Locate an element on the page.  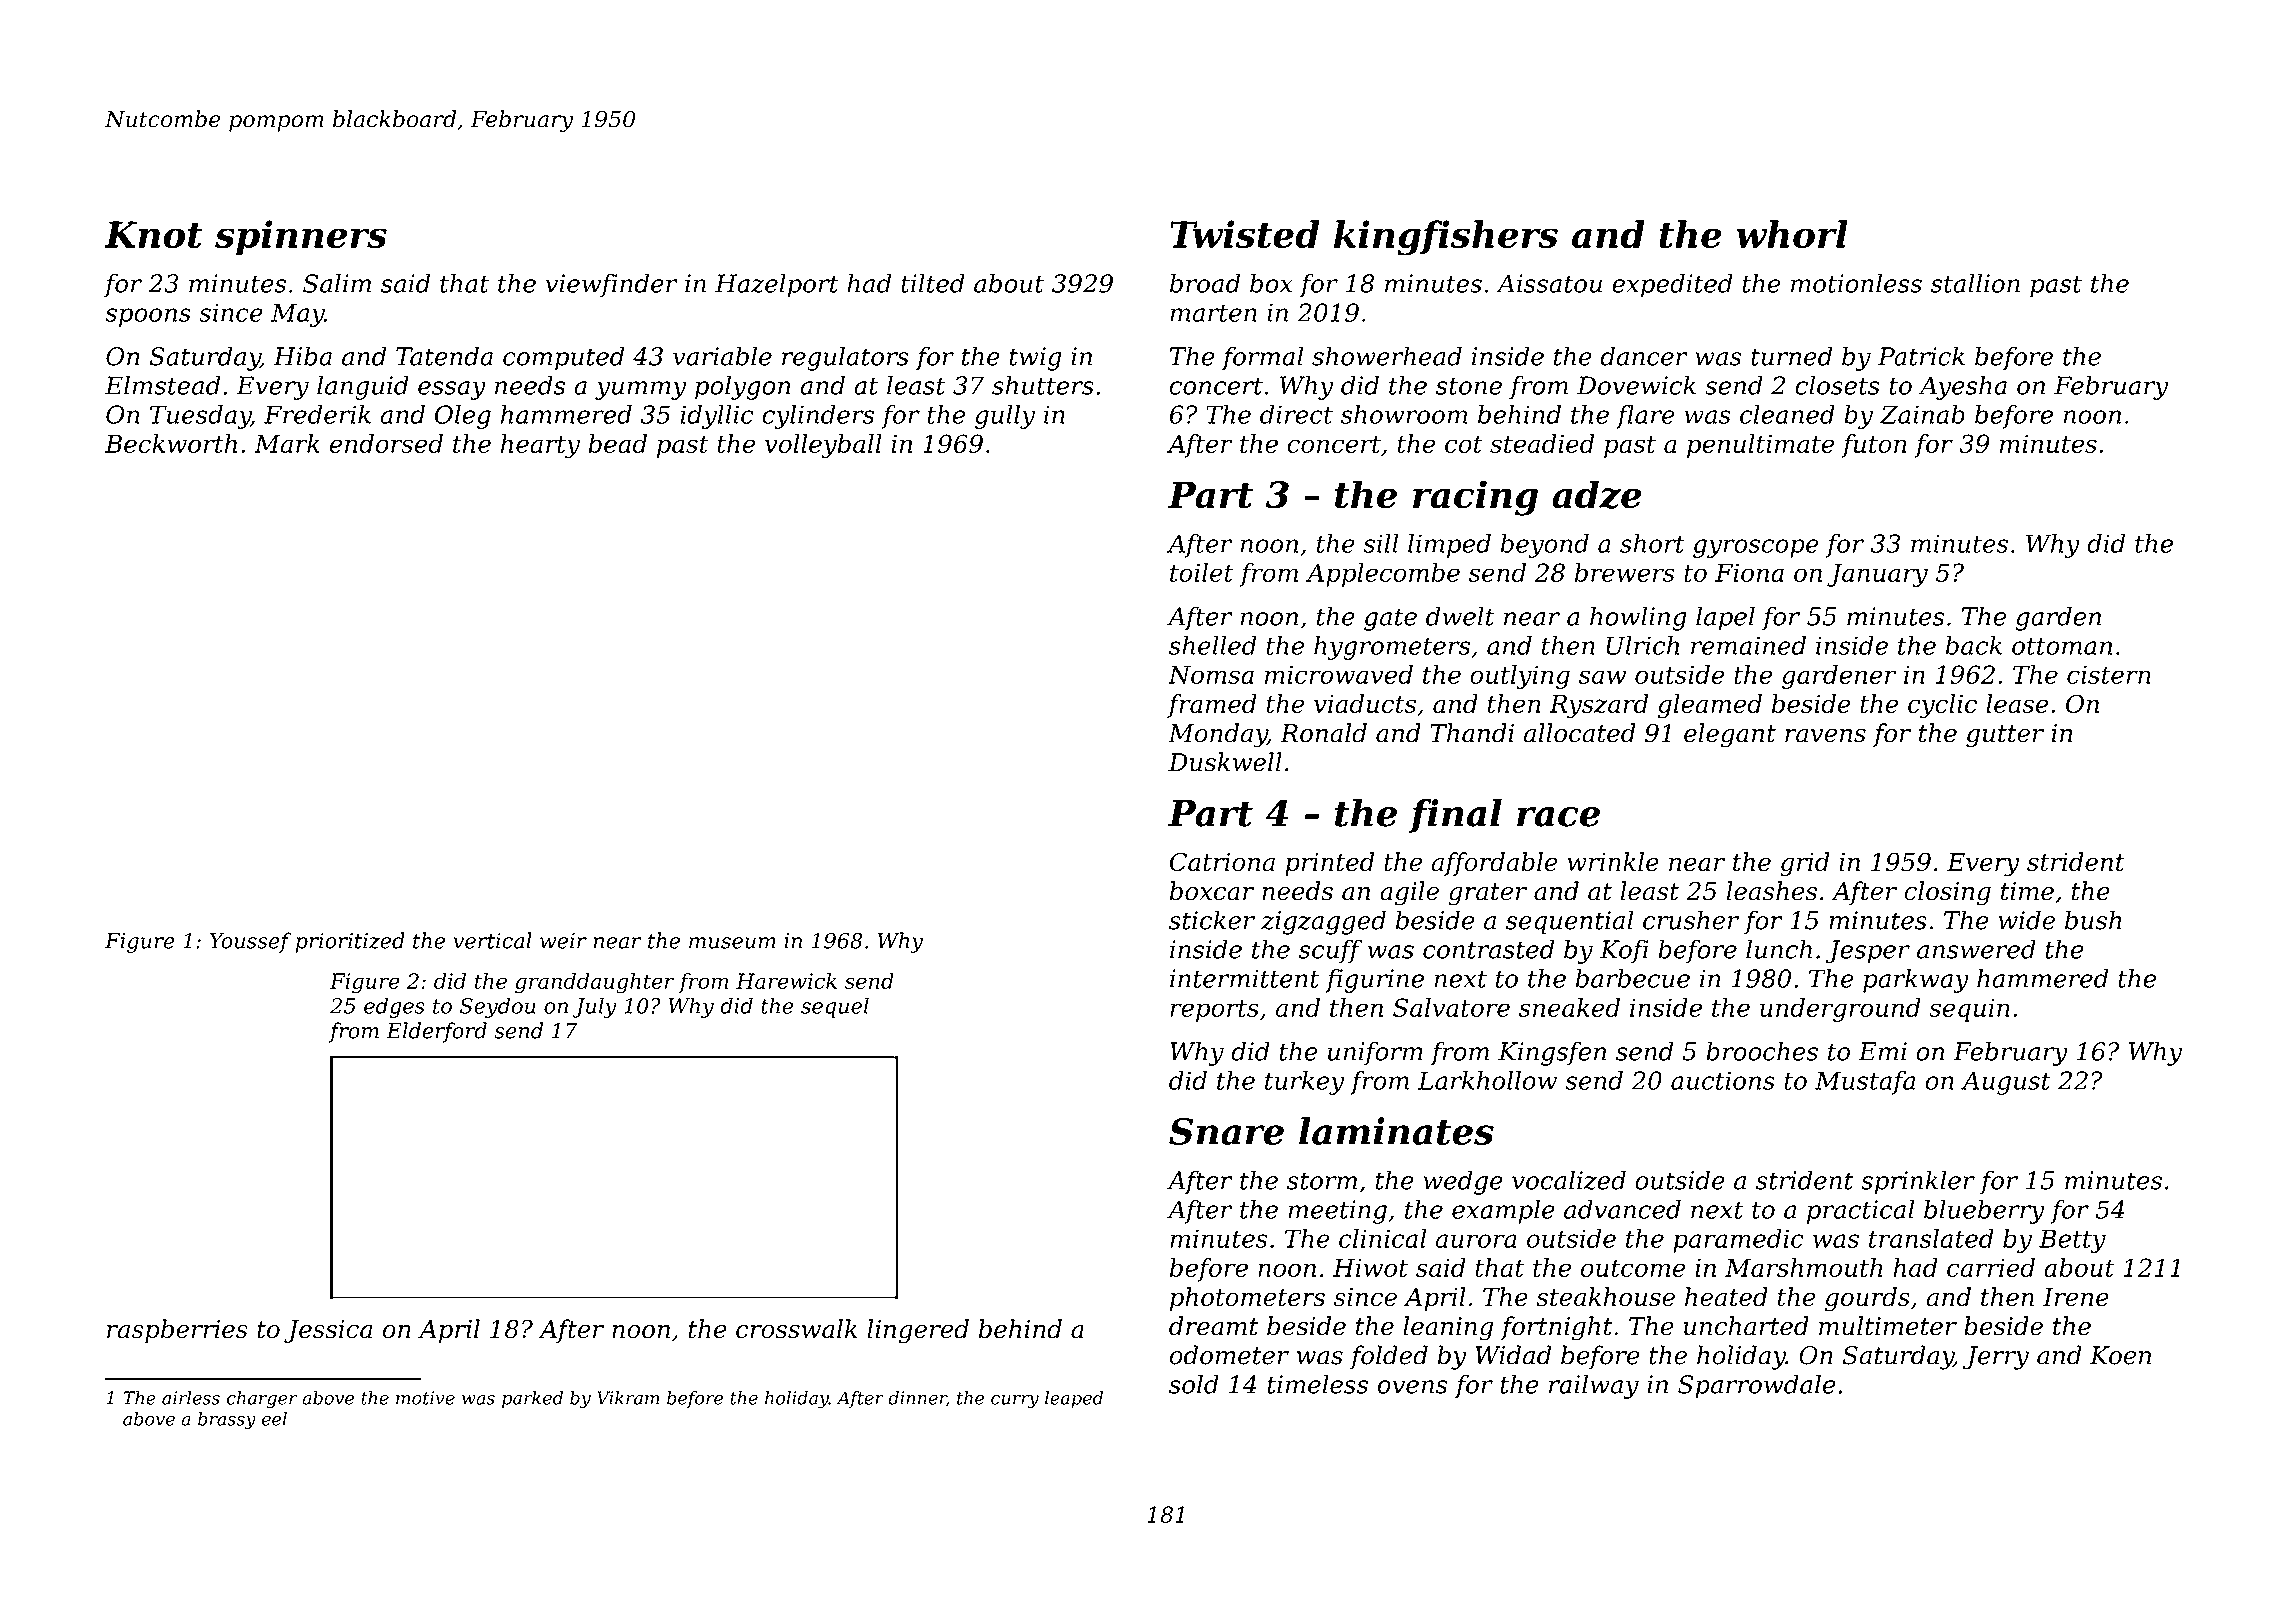
elegant is located at coordinates (1730, 735).
